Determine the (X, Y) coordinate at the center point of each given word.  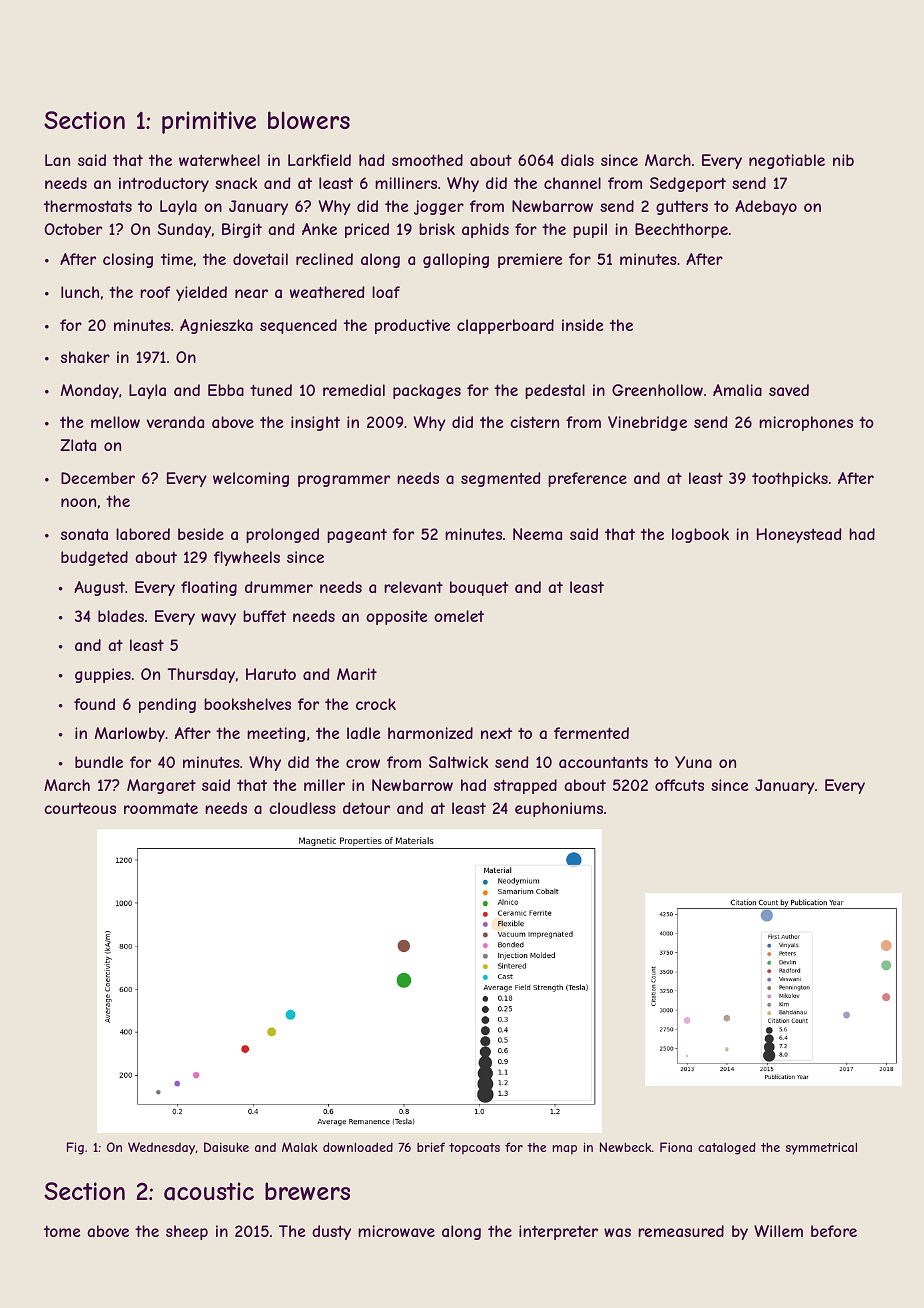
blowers (309, 120)
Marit (357, 674)
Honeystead (799, 535)
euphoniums (559, 809)
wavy (218, 619)
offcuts (679, 785)
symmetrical (821, 1148)
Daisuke (226, 1147)
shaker (85, 357)
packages (427, 391)
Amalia (737, 390)
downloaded (358, 1147)
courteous (80, 808)
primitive (209, 122)
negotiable (787, 161)
